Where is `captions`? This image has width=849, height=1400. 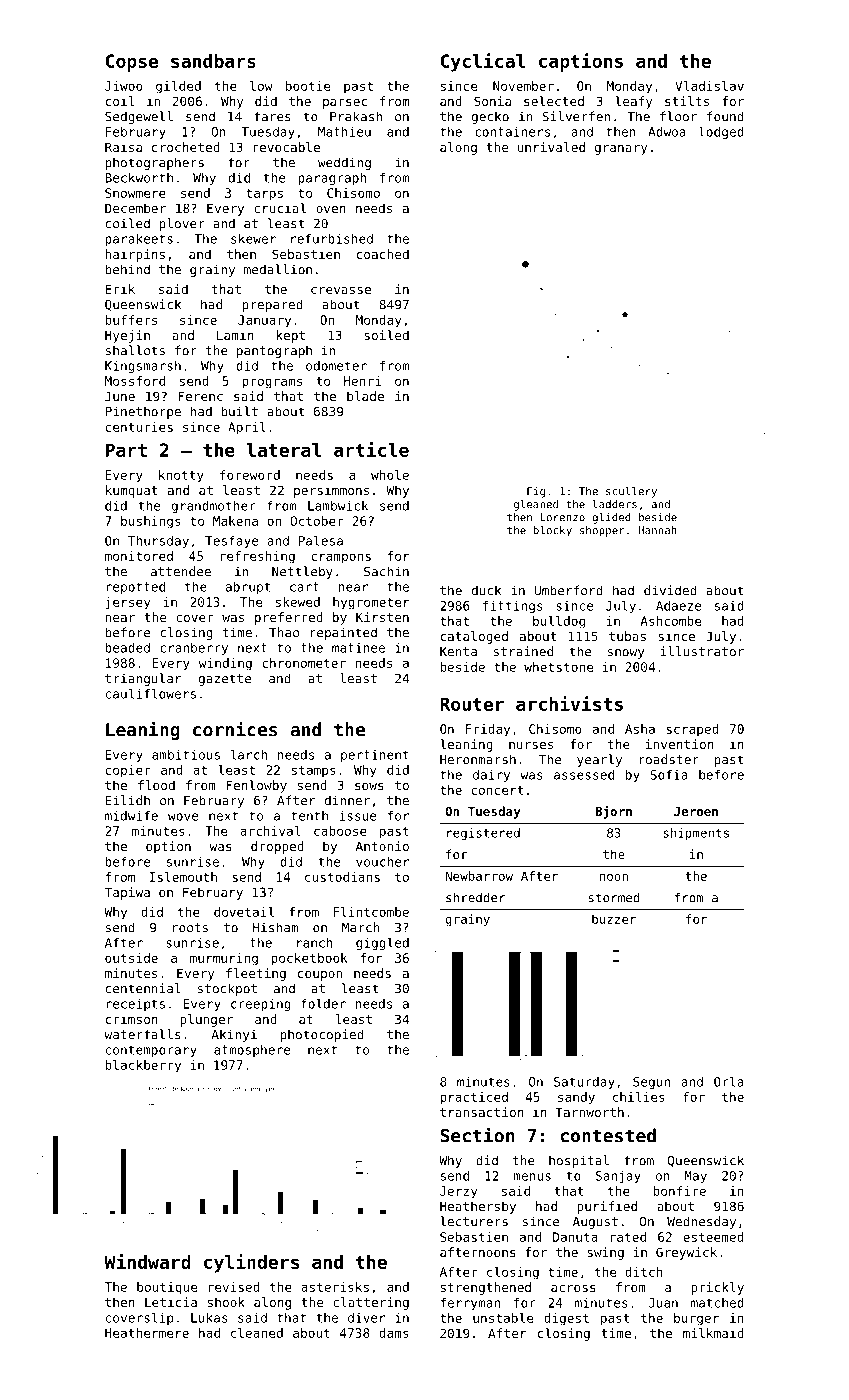 captions is located at coordinates (581, 62).
